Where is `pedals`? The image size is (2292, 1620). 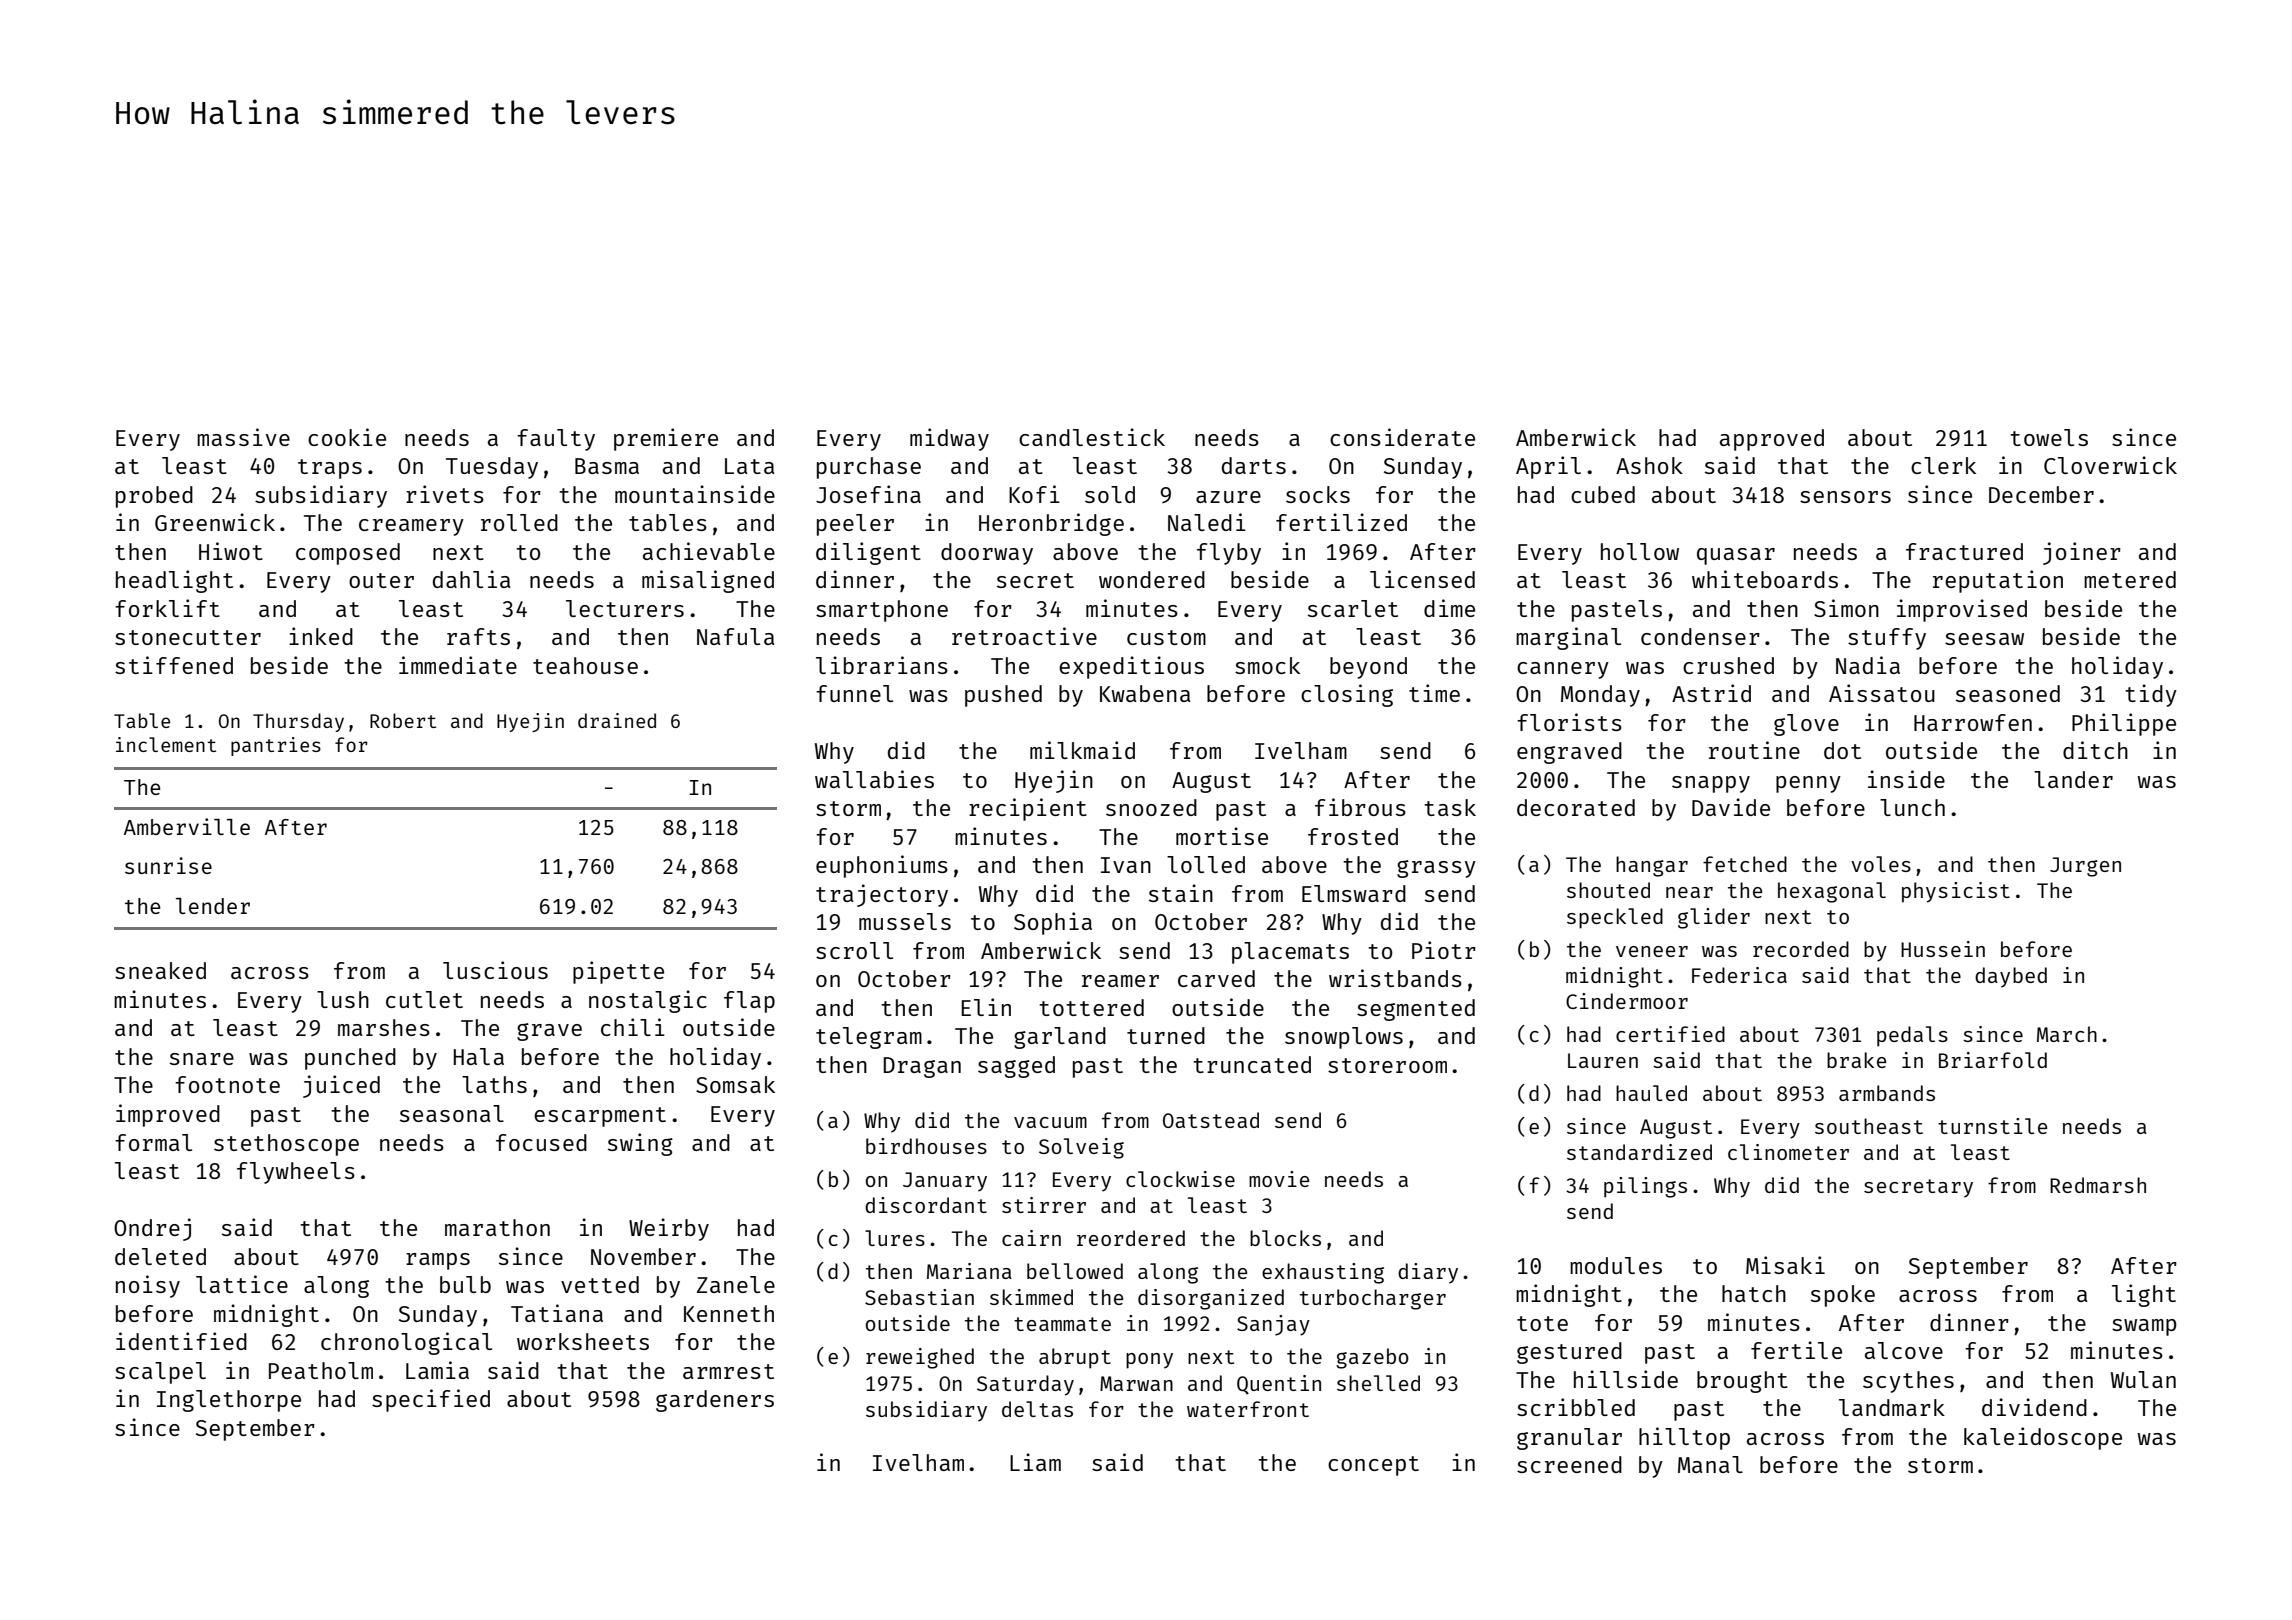 pedals is located at coordinates (1912, 1036).
